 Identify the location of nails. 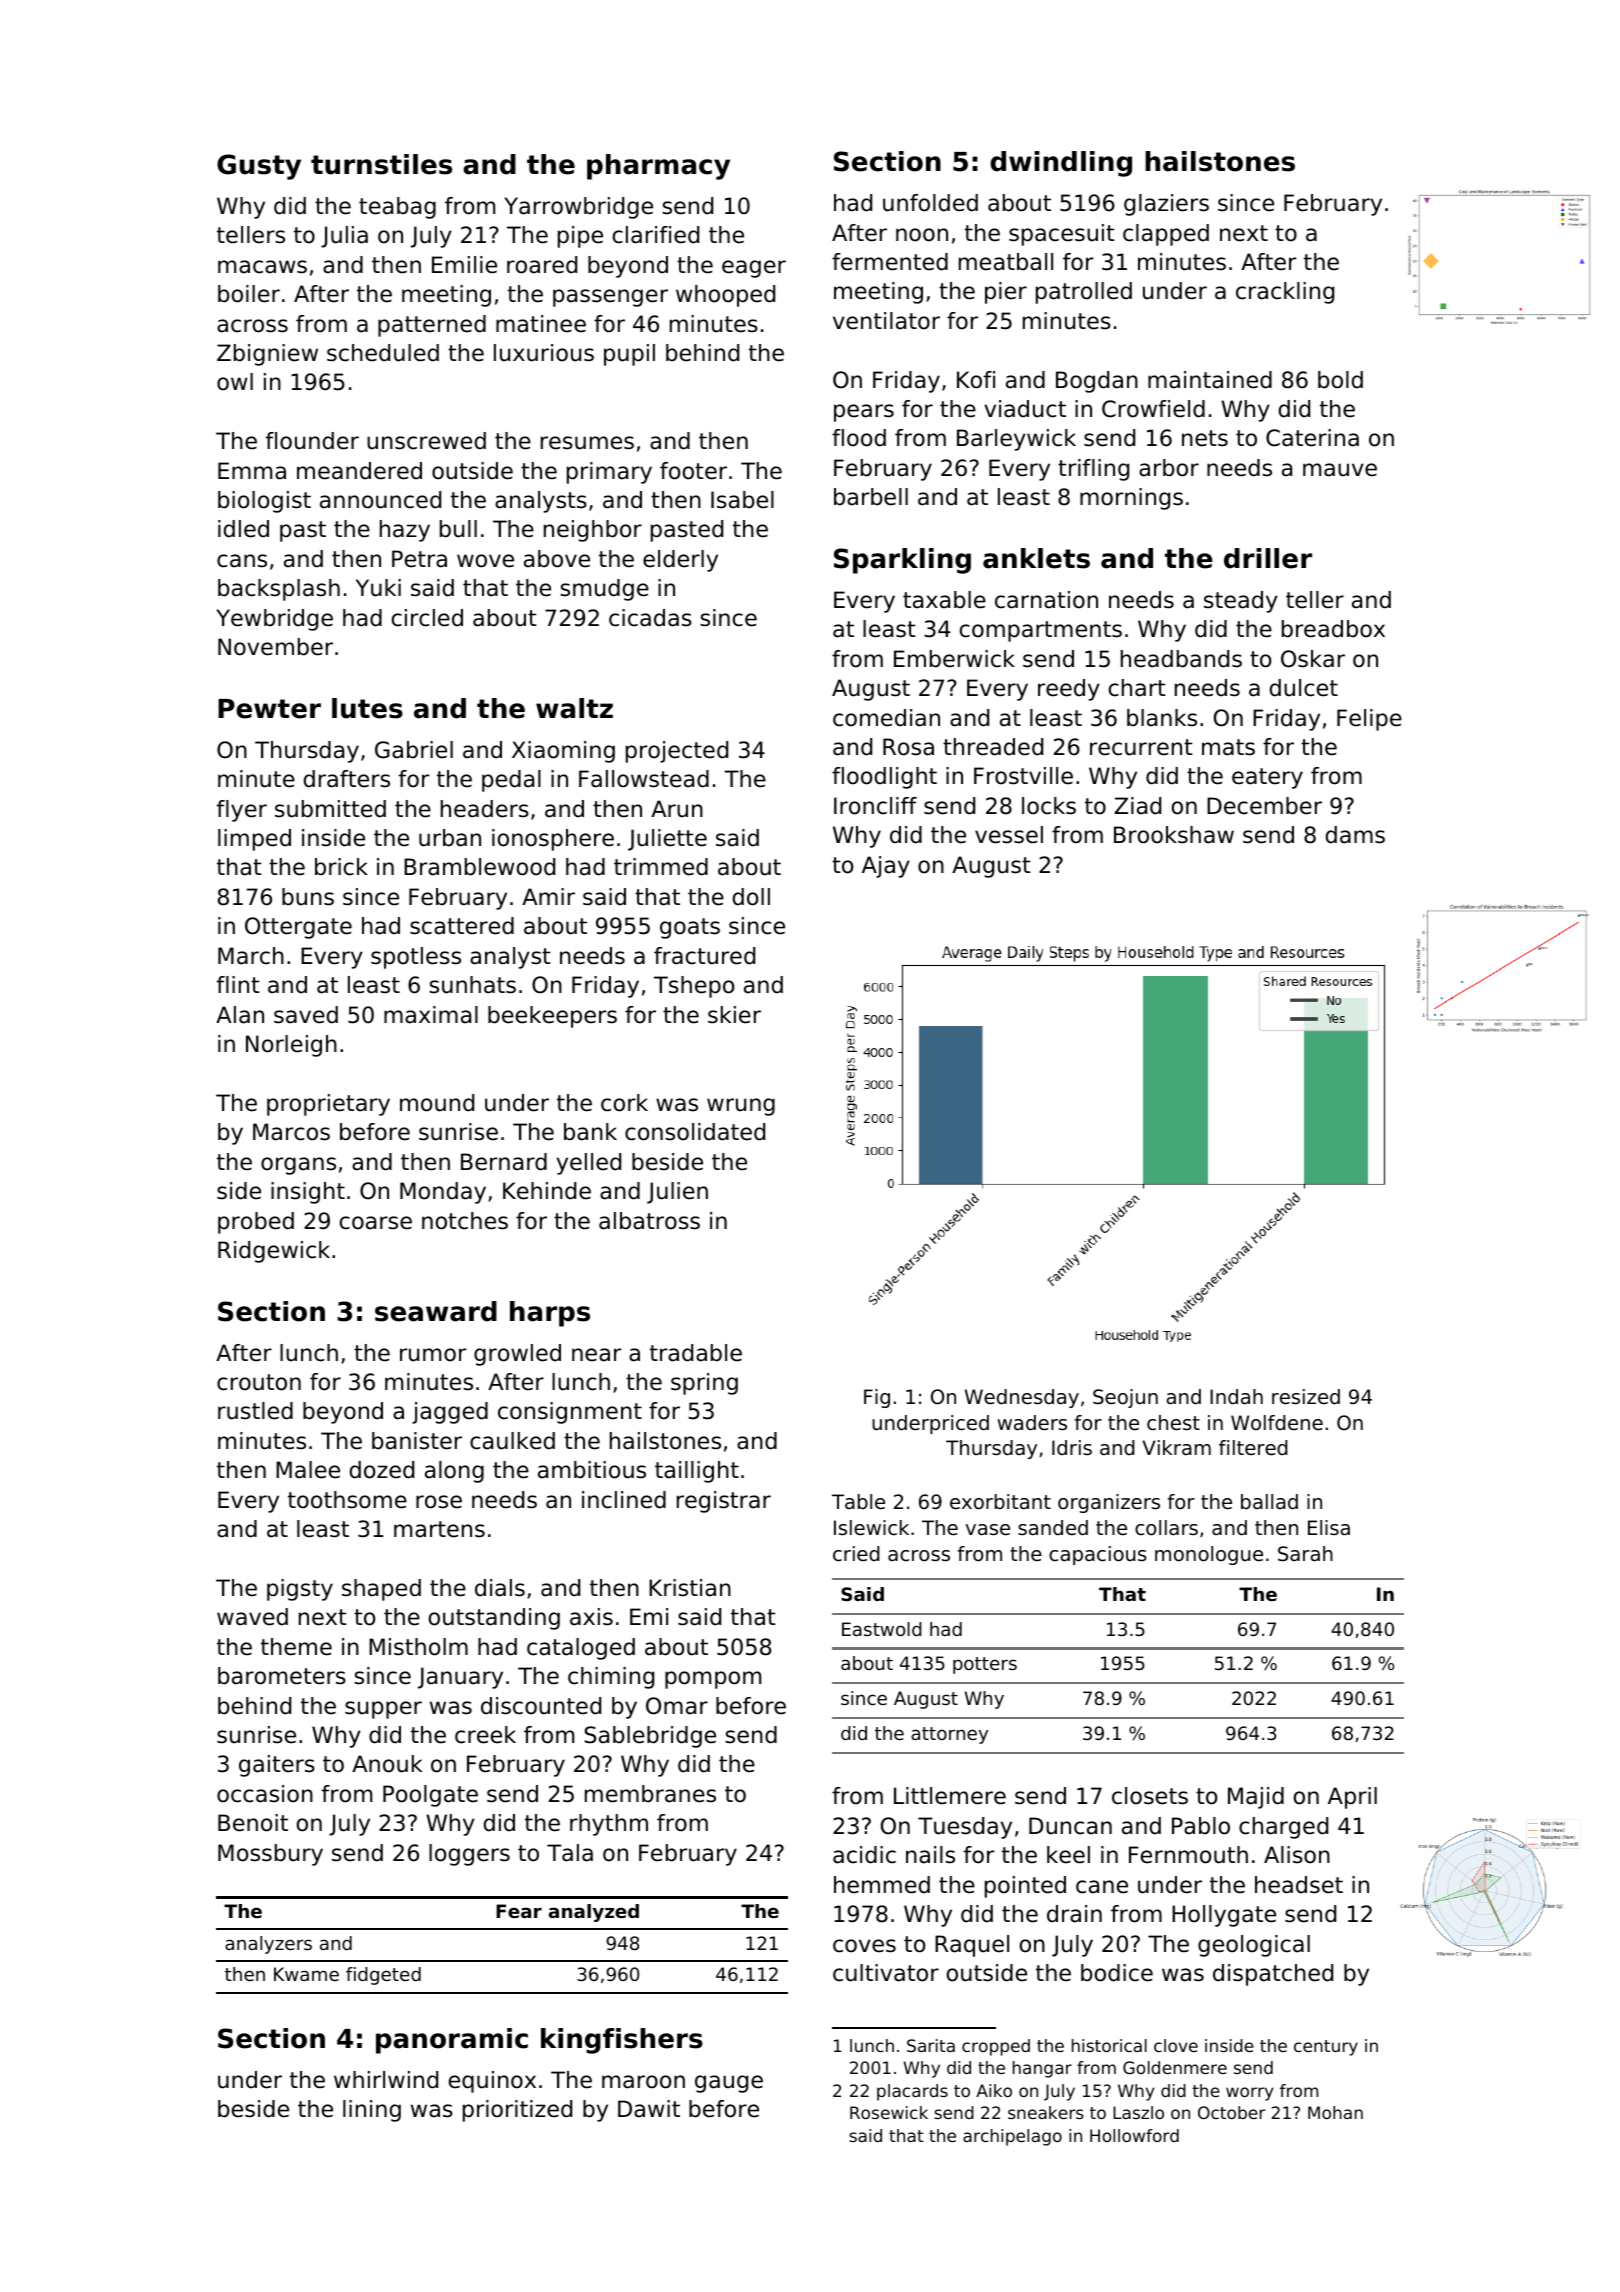
(930, 1855).
